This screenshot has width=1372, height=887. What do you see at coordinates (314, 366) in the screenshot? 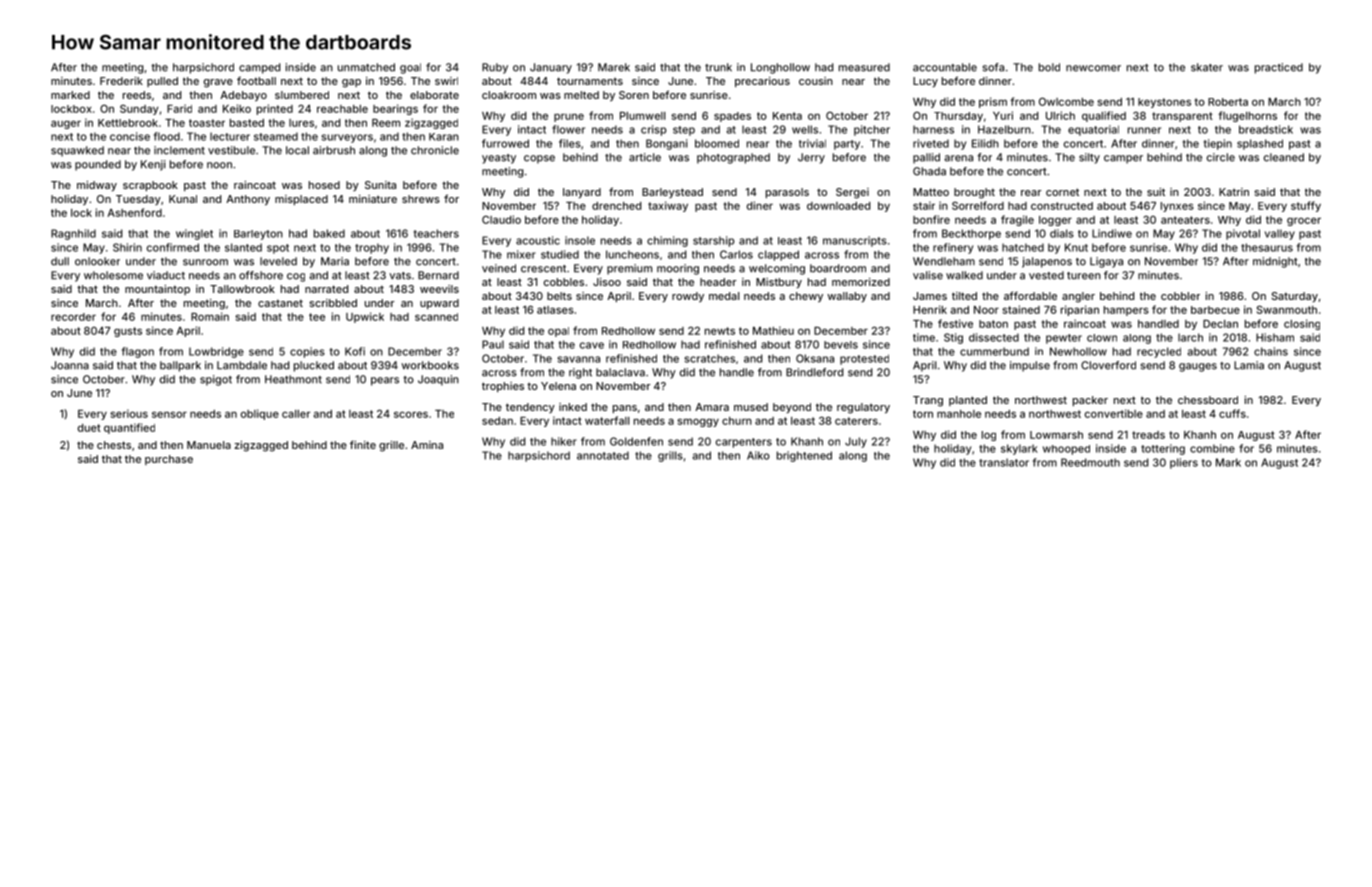
I see `plucked` at bounding box center [314, 366].
